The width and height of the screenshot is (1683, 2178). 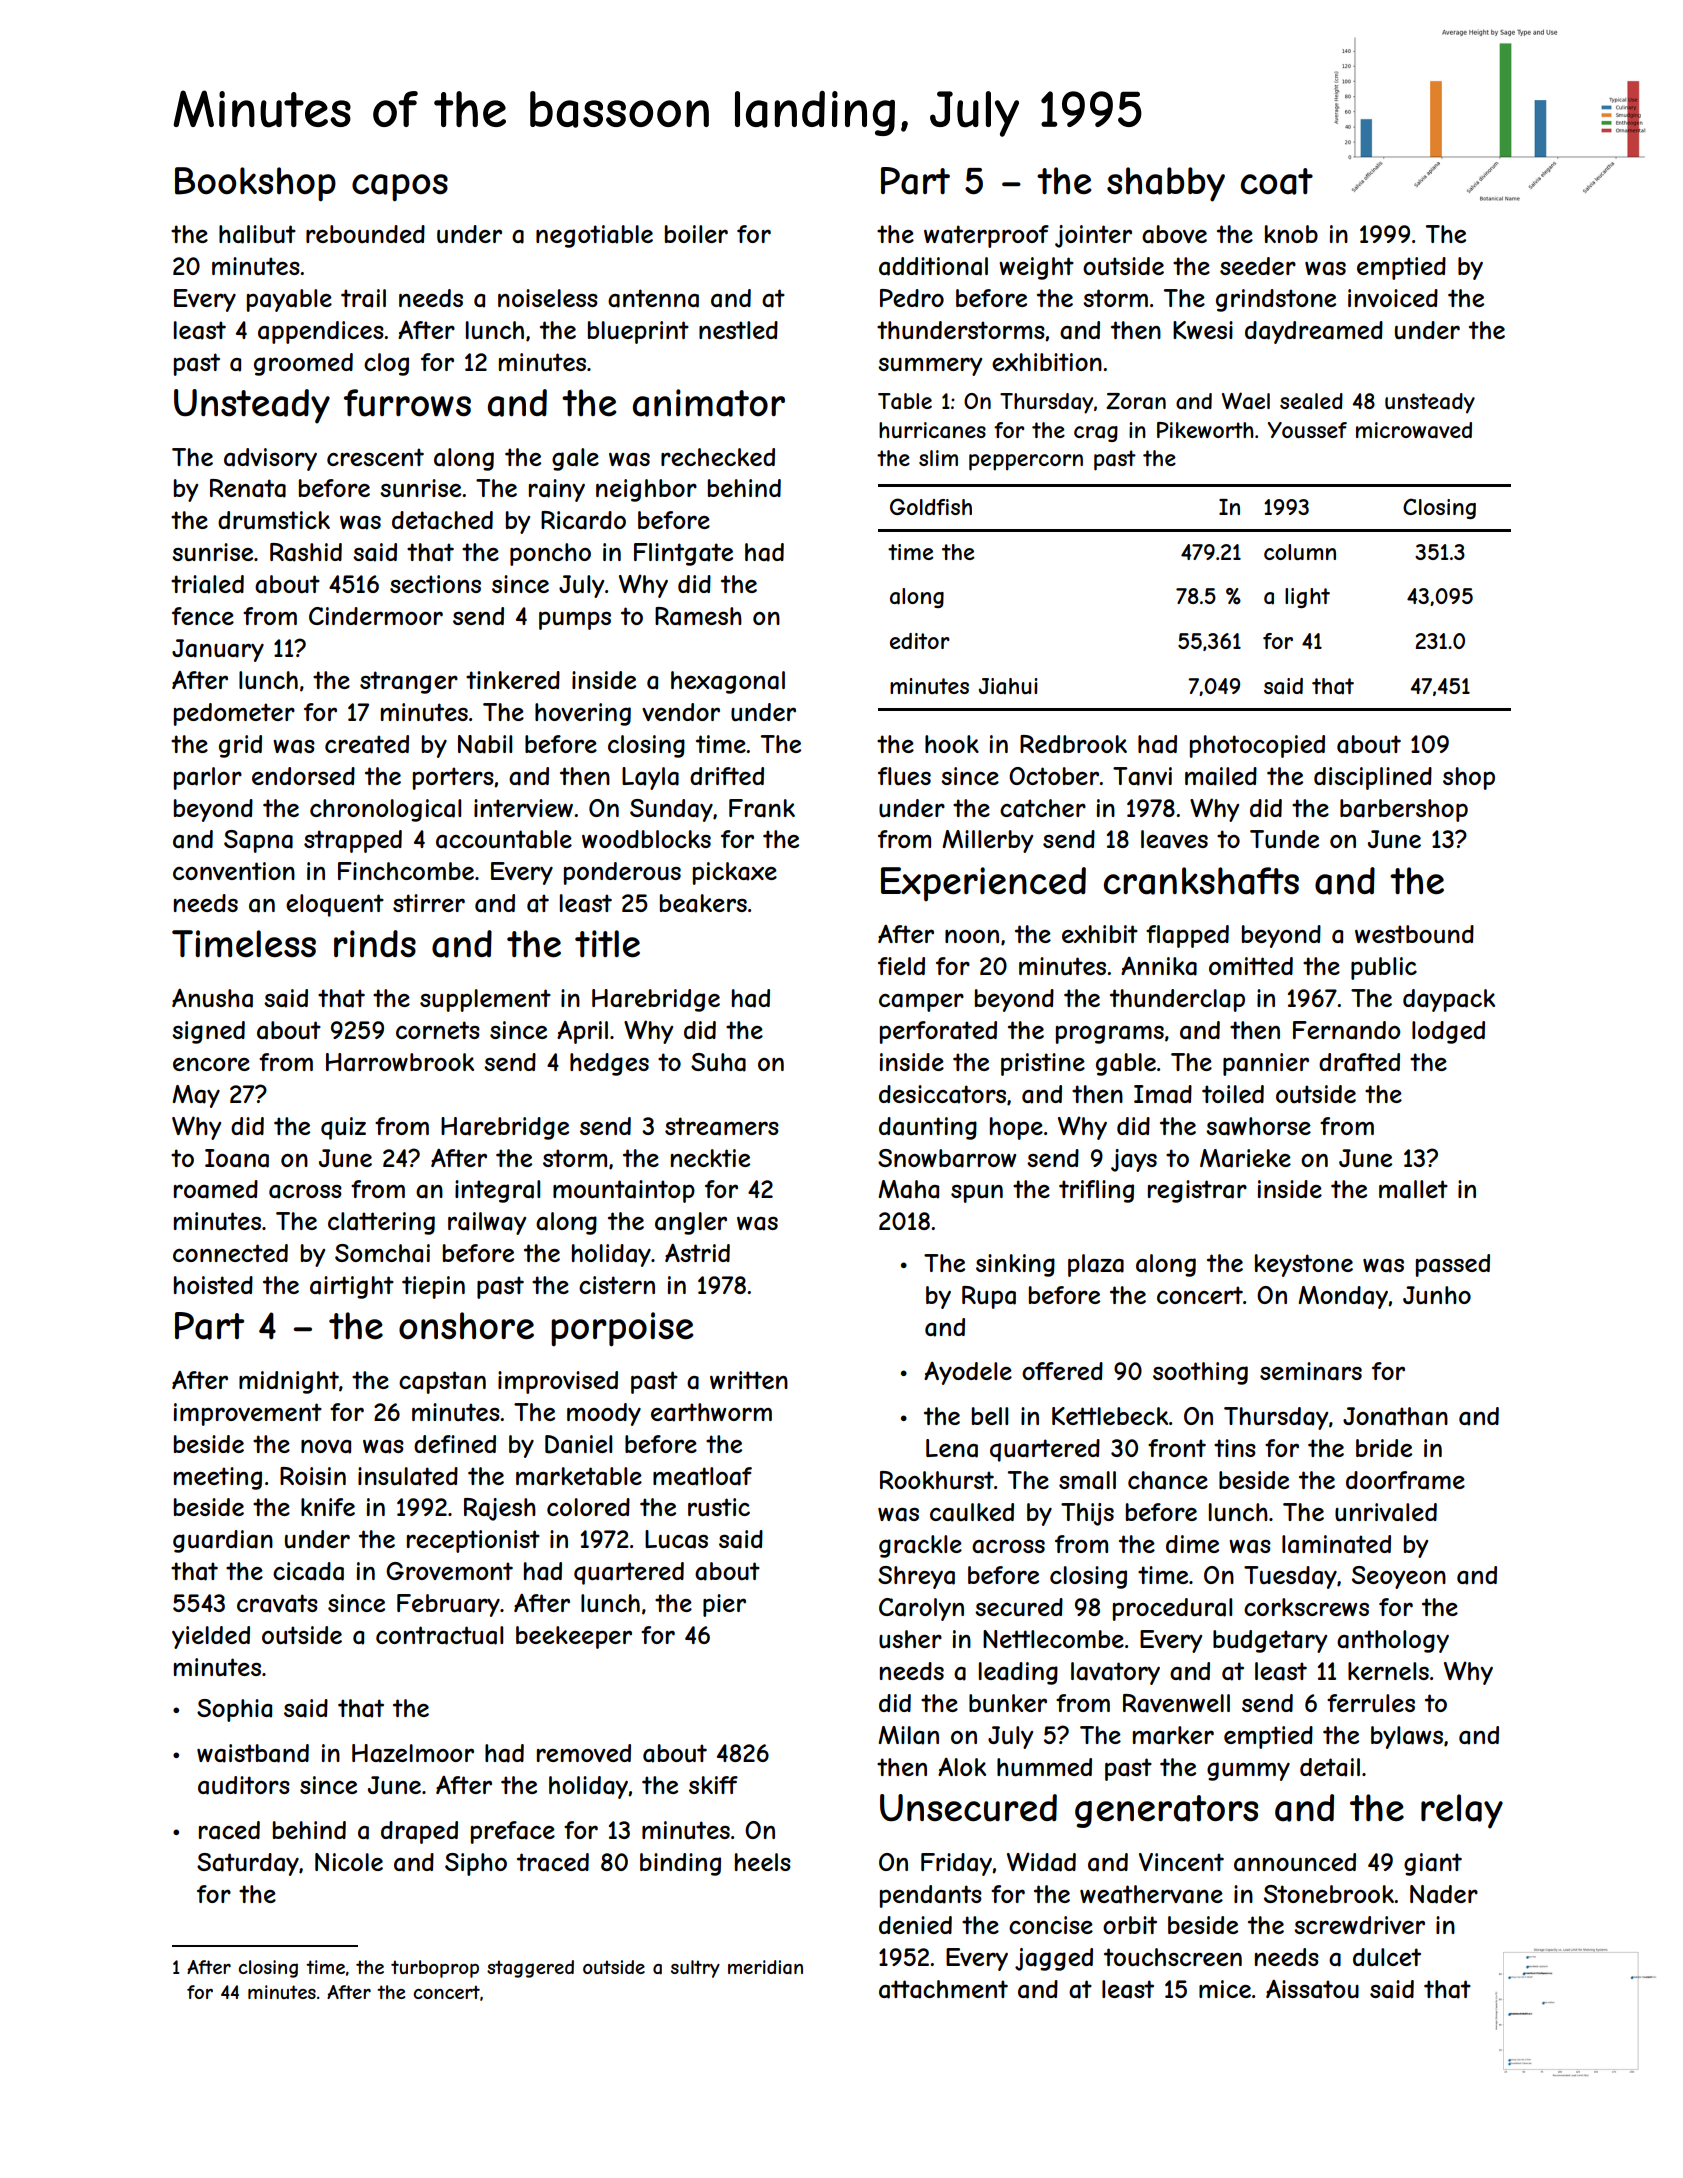 I want to click on additional, so click(x=933, y=266).
